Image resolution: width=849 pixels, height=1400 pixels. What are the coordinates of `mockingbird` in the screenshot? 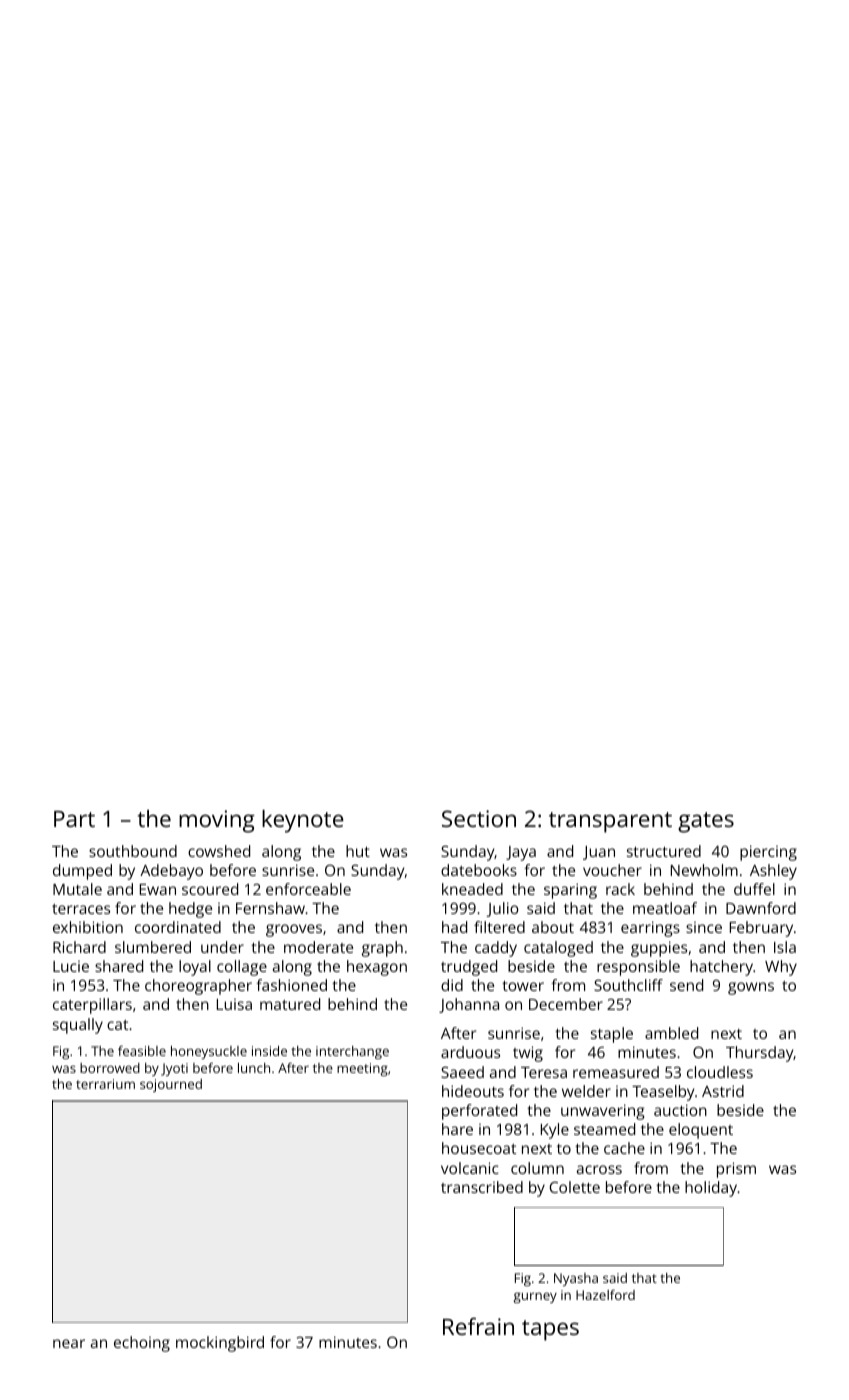 It's located at (220, 1344).
